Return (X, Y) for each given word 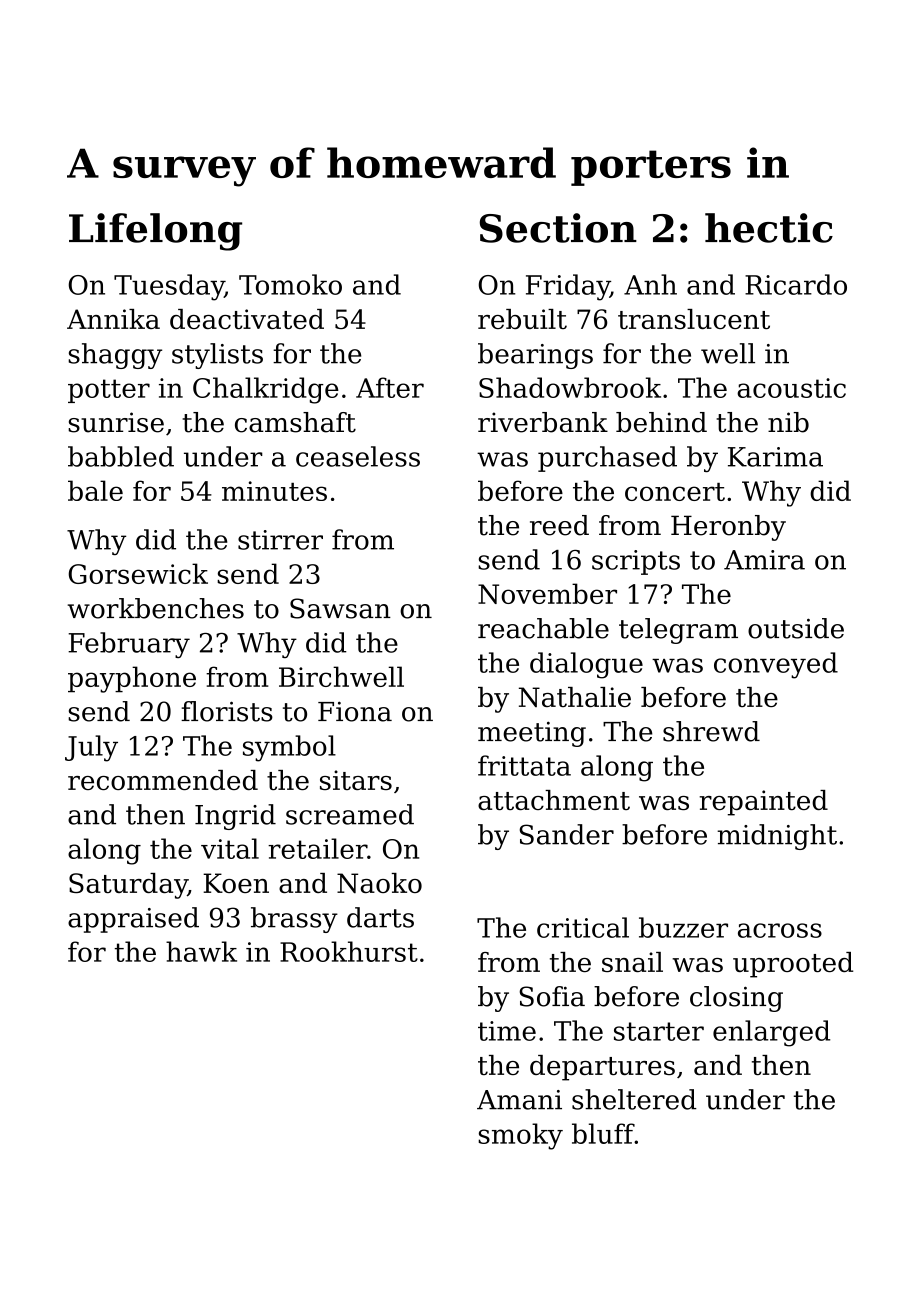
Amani (519, 1100)
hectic (769, 228)
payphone (132, 679)
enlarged (771, 1033)
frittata (524, 765)
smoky (520, 1136)
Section (558, 228)
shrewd (711, 731)
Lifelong (155, 232)
